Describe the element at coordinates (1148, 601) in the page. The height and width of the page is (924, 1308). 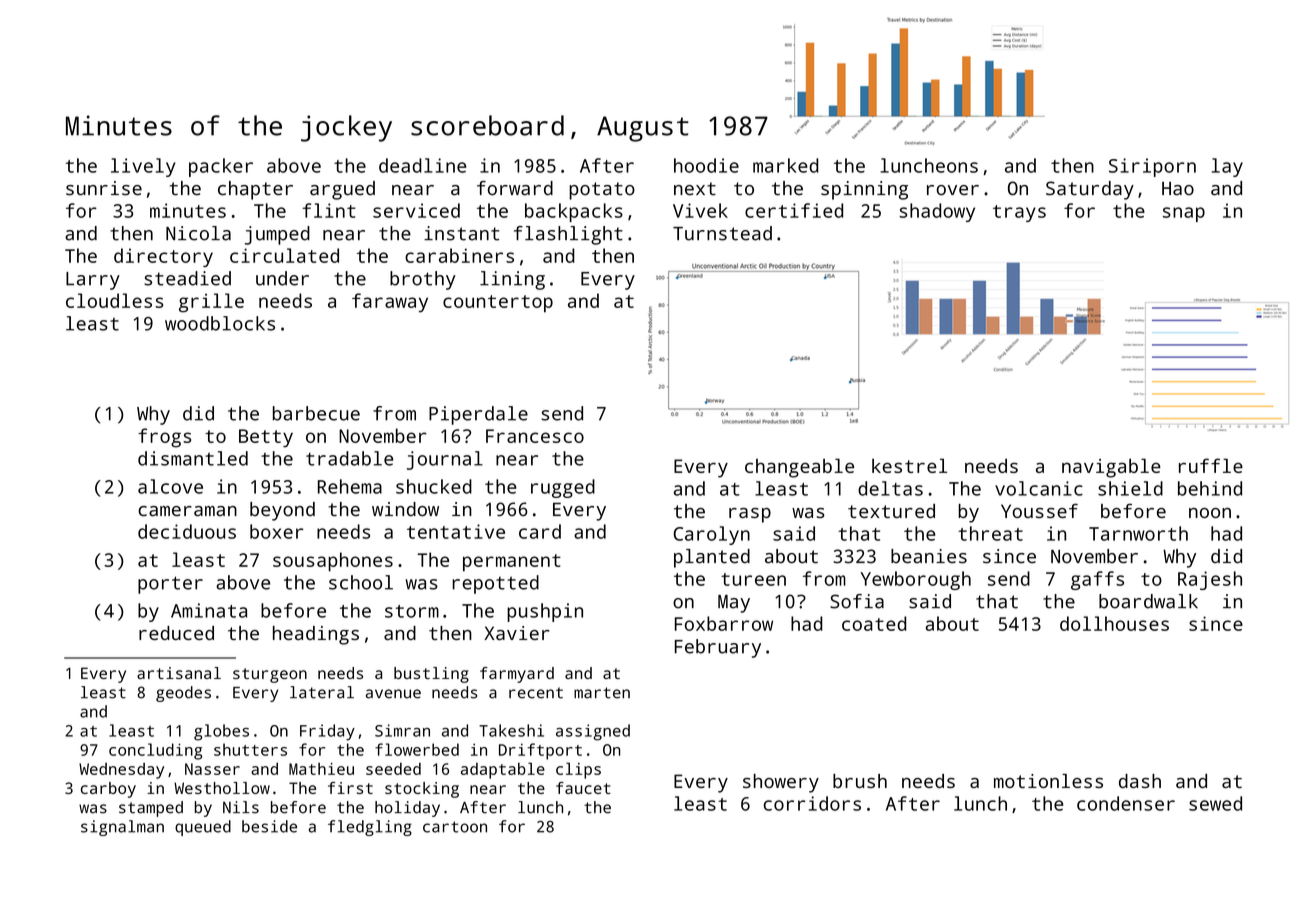
I see `boardwalk` at that location.
